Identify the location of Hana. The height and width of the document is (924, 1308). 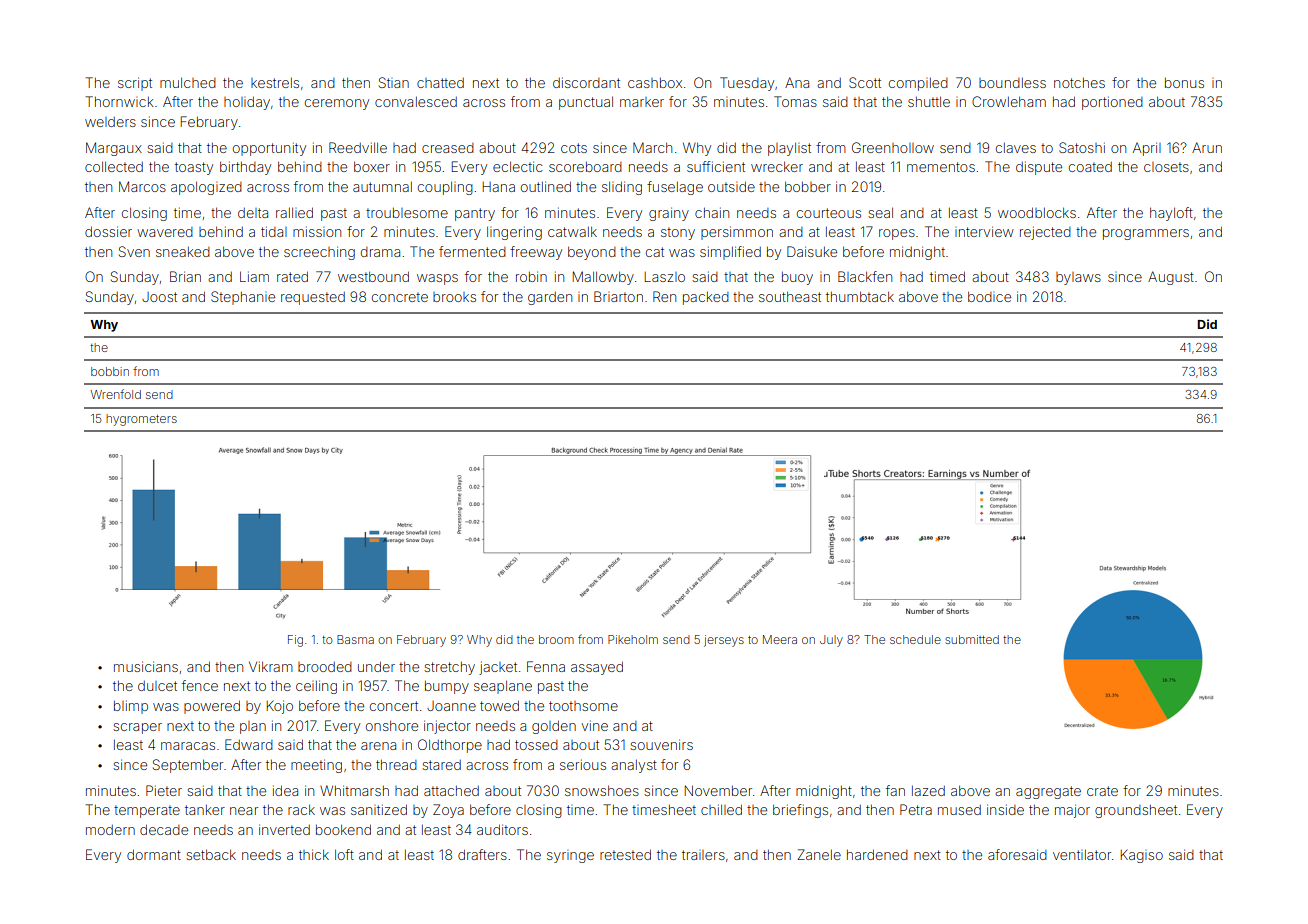
(499, 187).
